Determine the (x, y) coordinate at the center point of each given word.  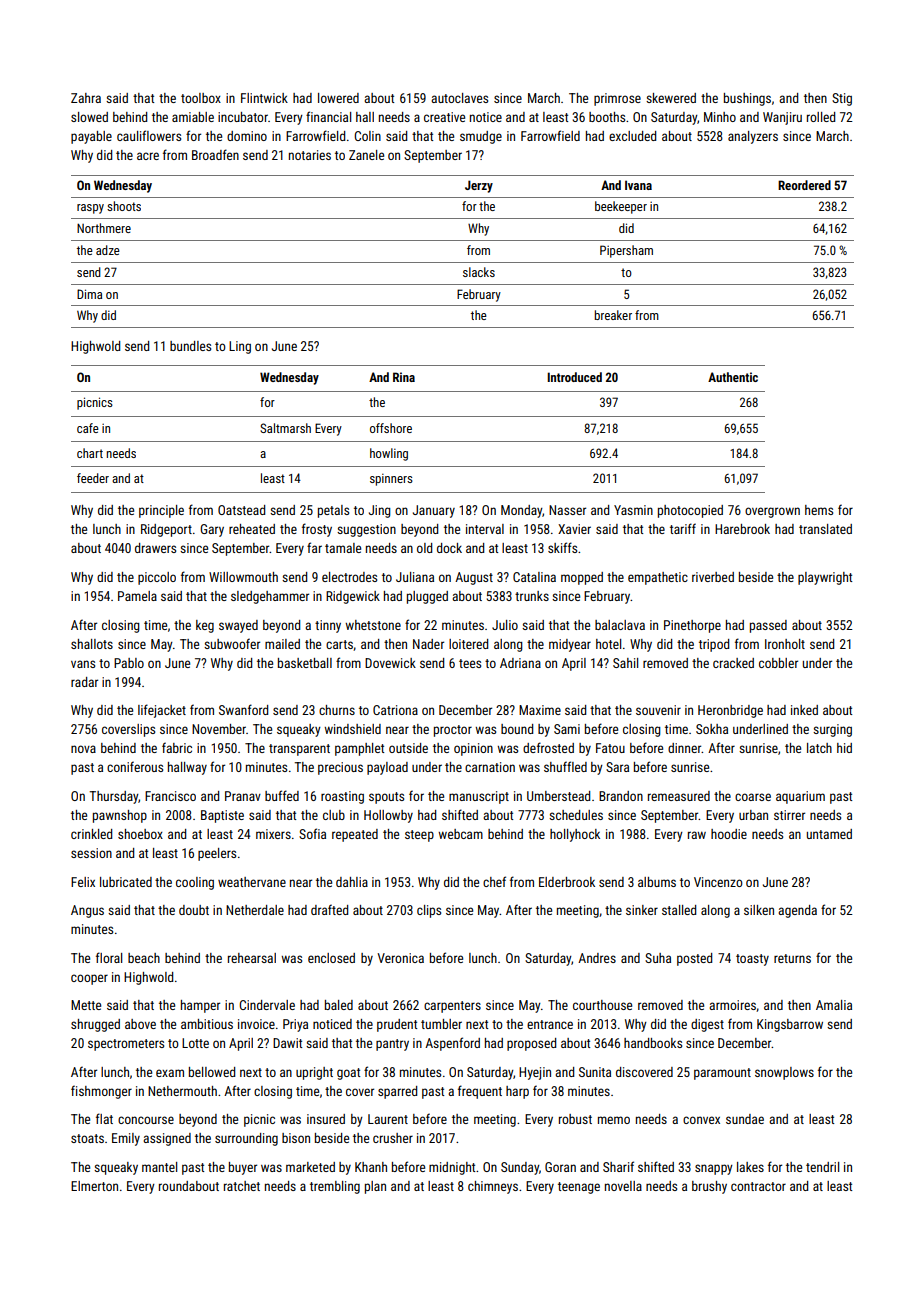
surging (832, 730)
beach (144, 958)
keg (205, 626)
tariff (683, 528)
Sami (567, 729)
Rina (404, 377)
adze (108, 250)
